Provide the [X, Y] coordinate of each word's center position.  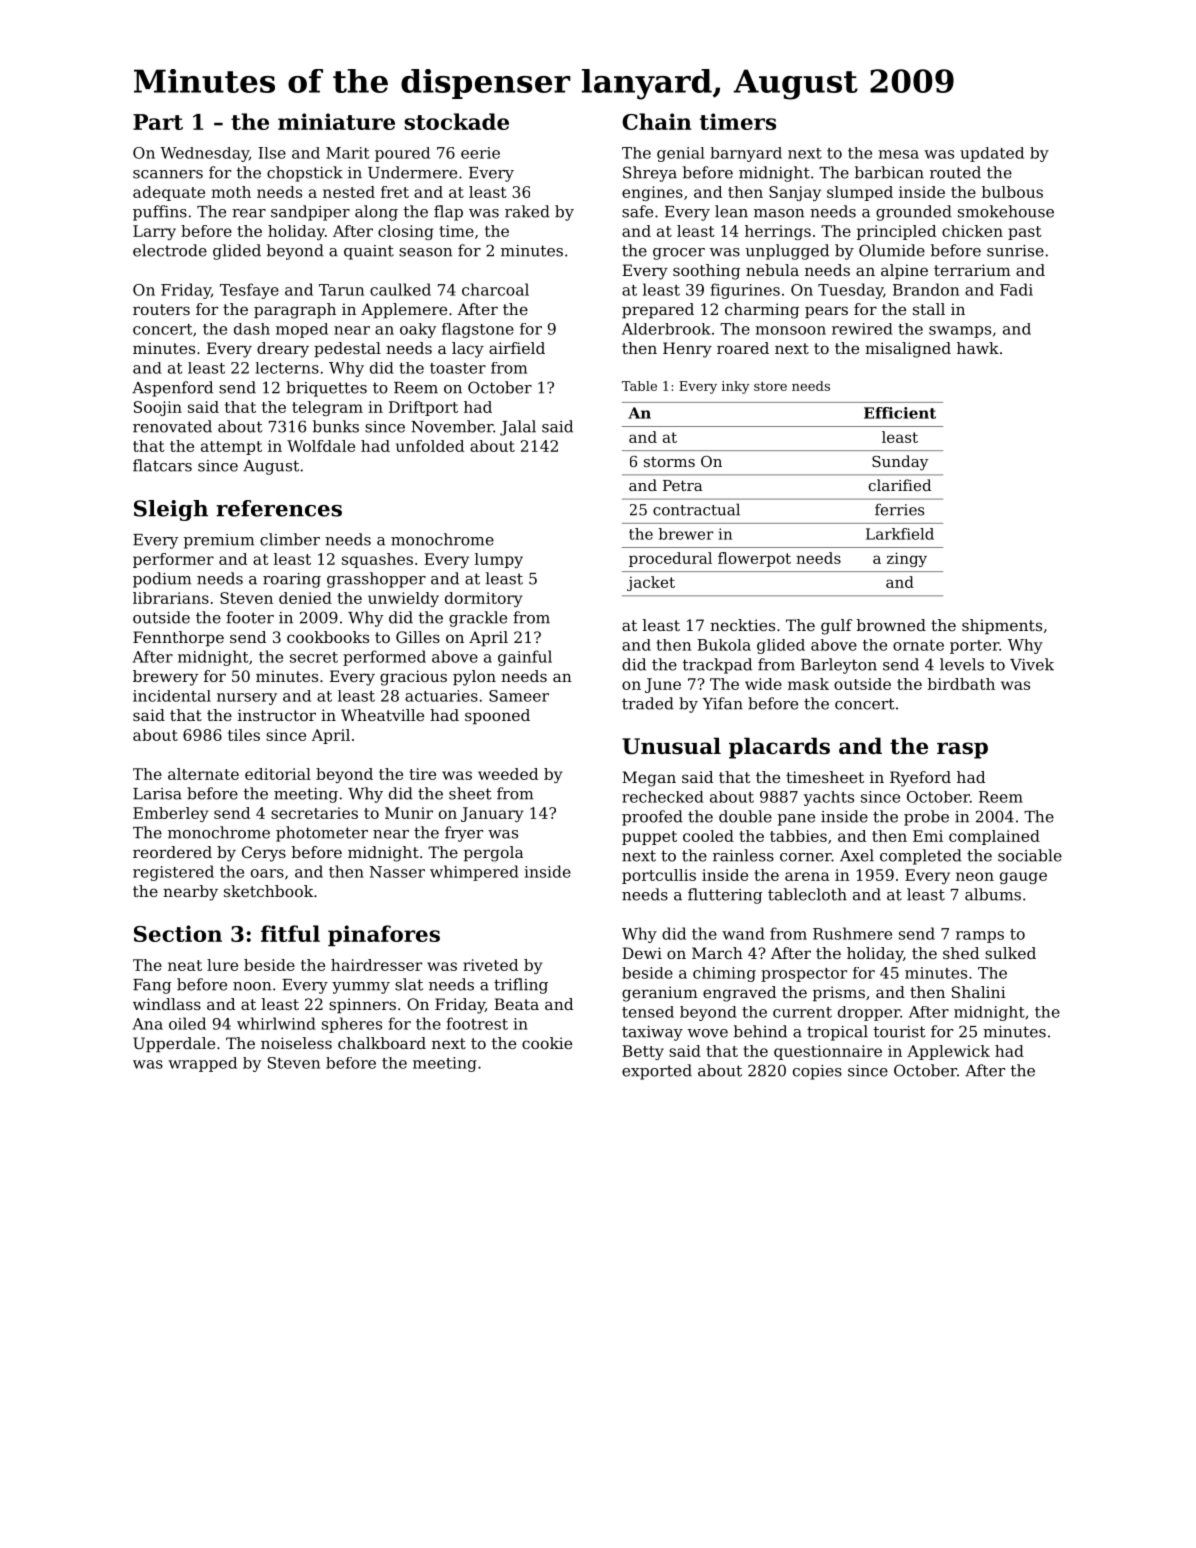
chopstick [305, 174]
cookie [547, 1043]
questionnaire [828, 1052]
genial [681, 154]
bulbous [1012, 192]
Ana [147, 1024]
